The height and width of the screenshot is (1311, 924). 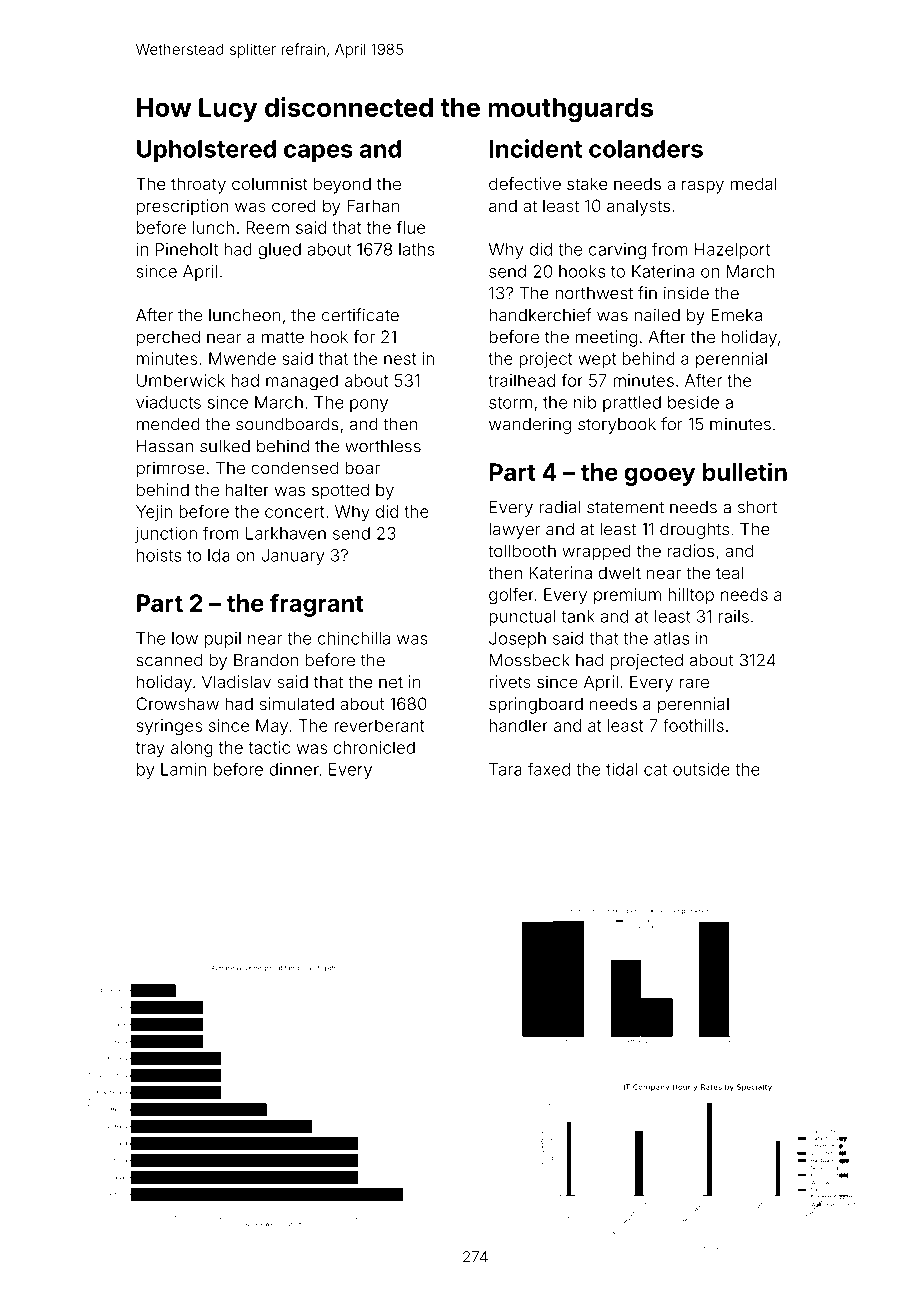 I want to click on capes, so click(x=318, y=153).
